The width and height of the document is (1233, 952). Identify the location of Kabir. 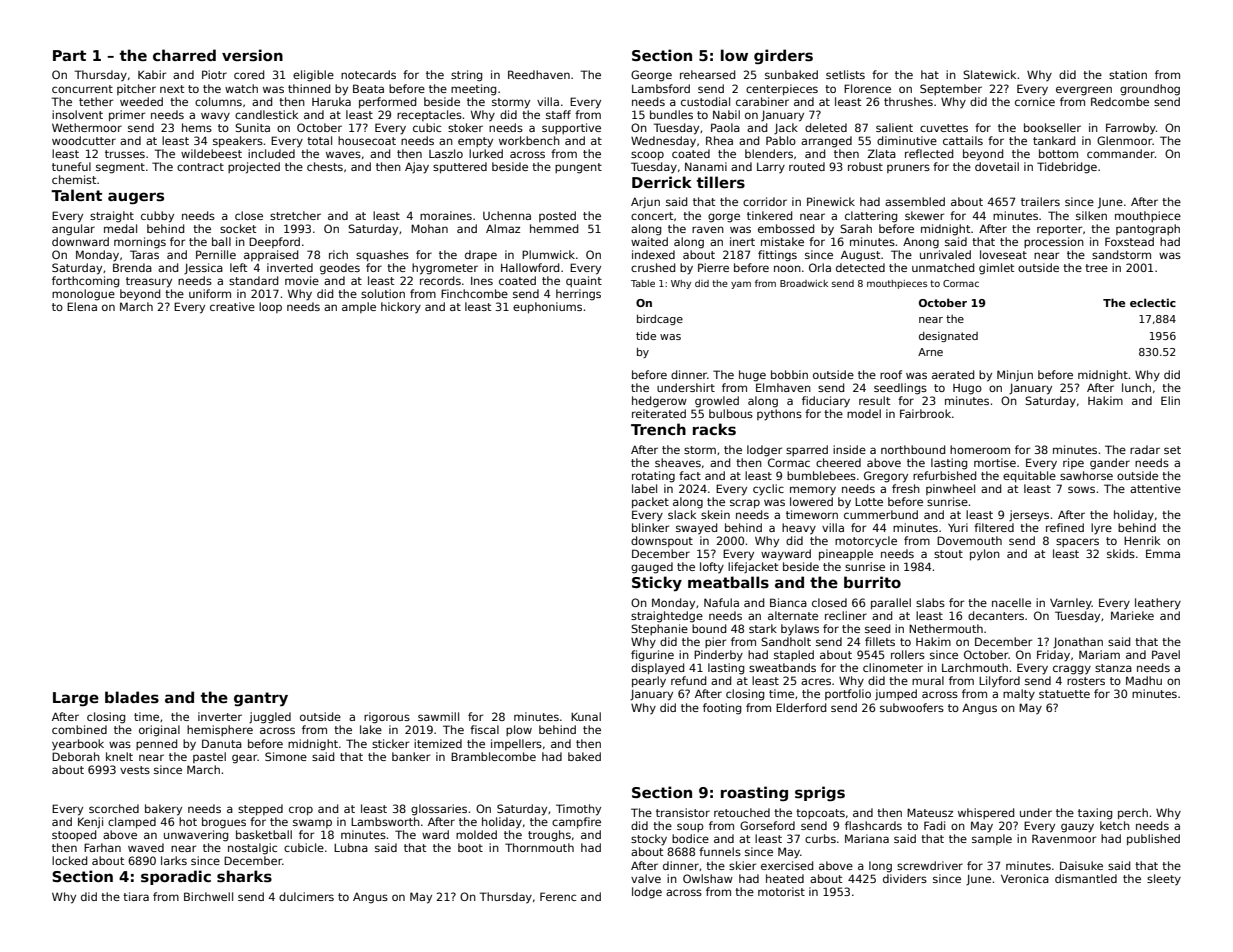
(152, 74).
